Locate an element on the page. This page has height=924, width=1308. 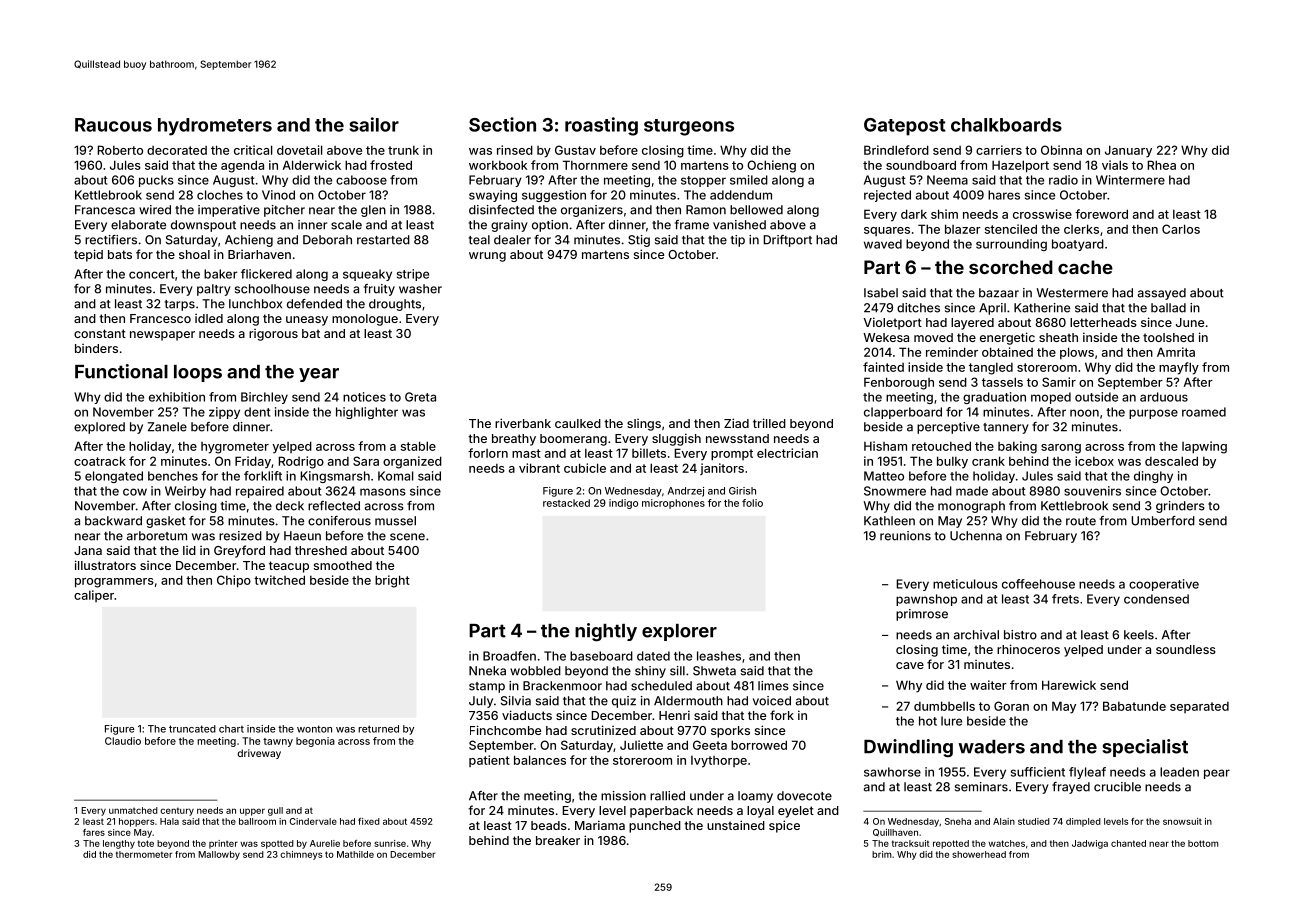
Roberto is located at coordinates (120, 150).
